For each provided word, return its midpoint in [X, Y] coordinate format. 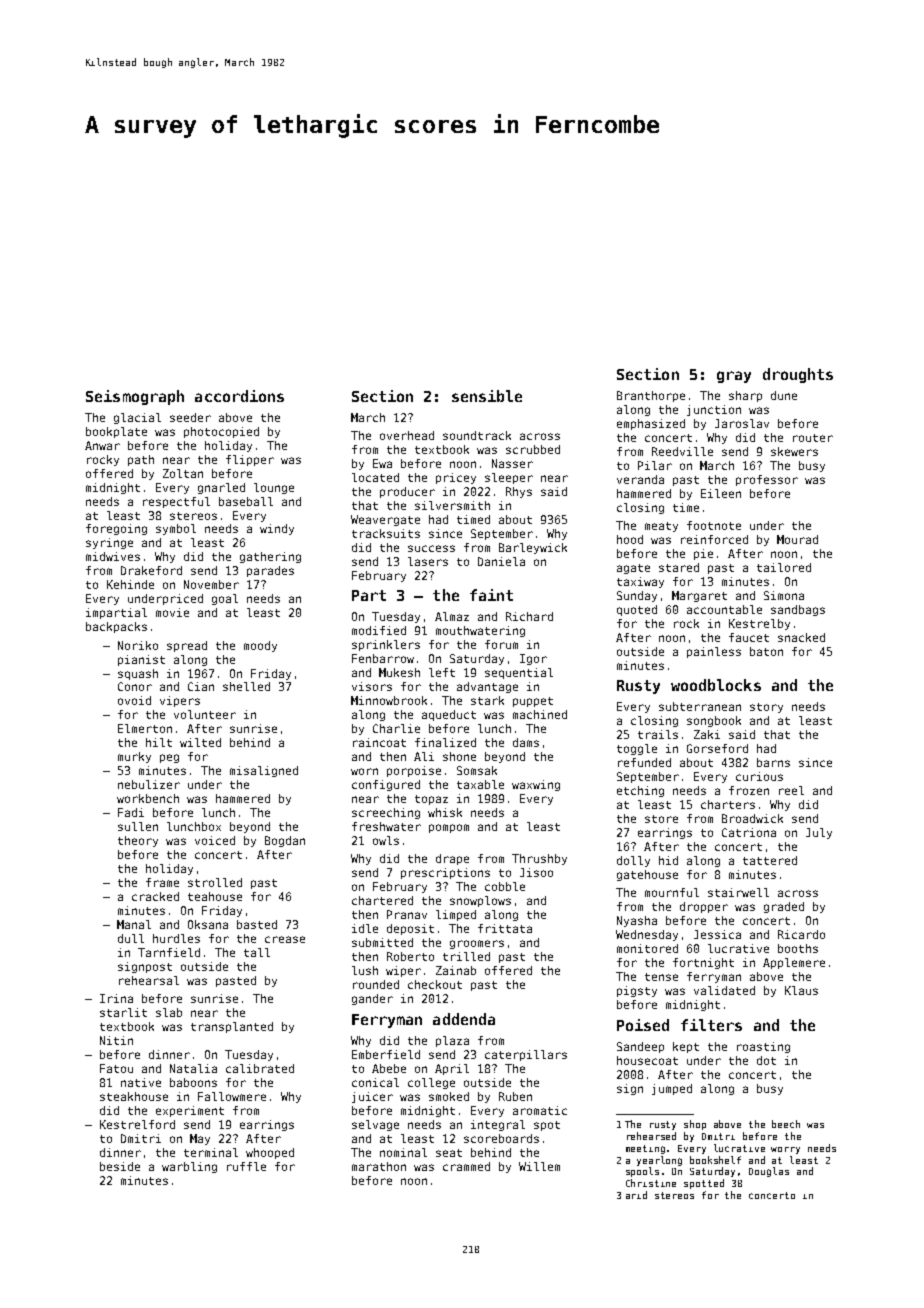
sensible [487, 396]
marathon [379, 1166]
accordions [239, 396]
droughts [798, 375]
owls [386, 840]
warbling [189, 1167]
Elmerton [145, 728]
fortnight [703, 963]
